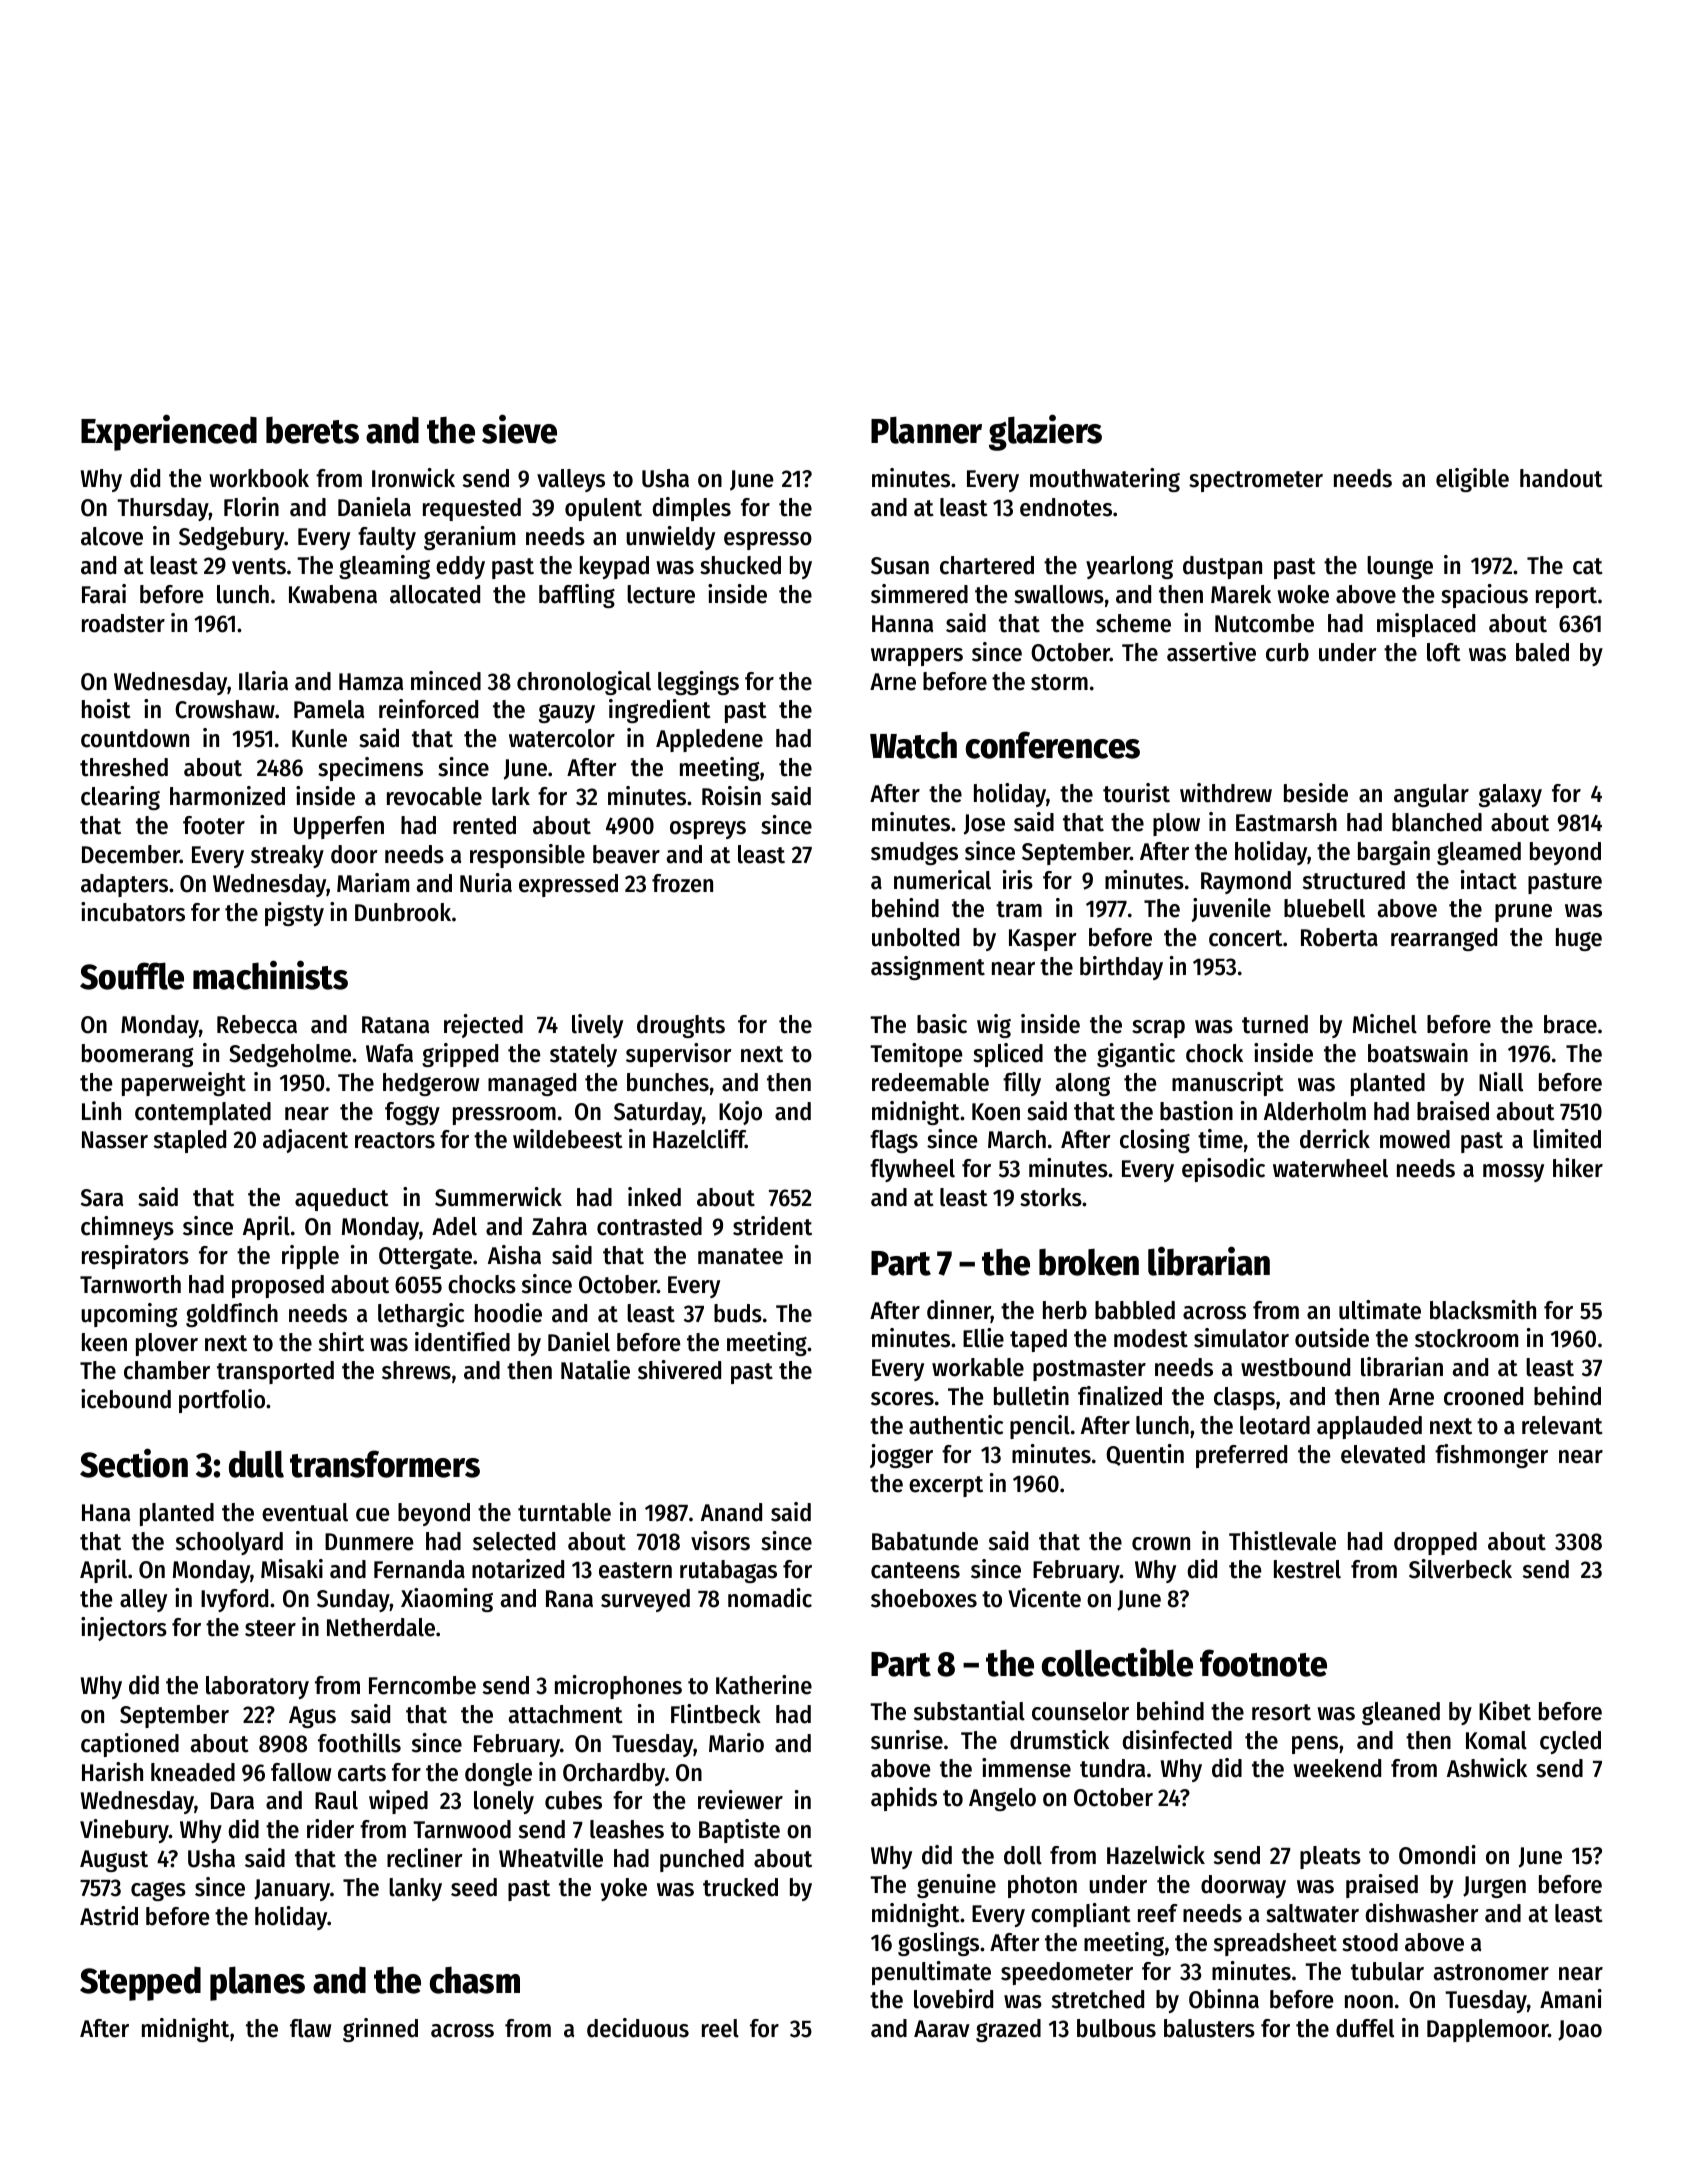 This screenshot has height=2178, width=1683. Describe the element at coordinates (124, 1629) in the screenshot. I see `injectors` at that location.
